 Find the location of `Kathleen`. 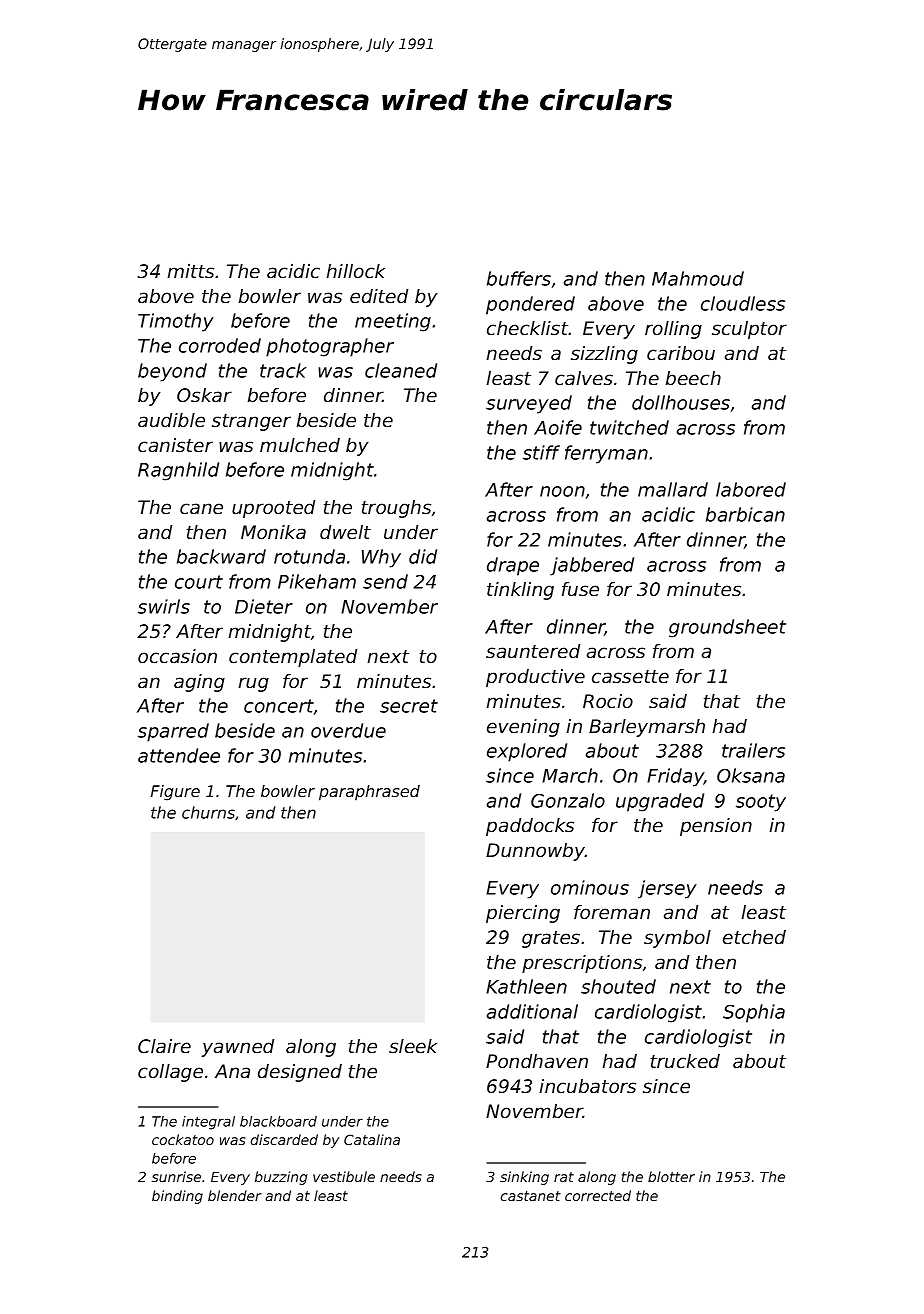

Kathleen is located at coordinates (526, 986).
